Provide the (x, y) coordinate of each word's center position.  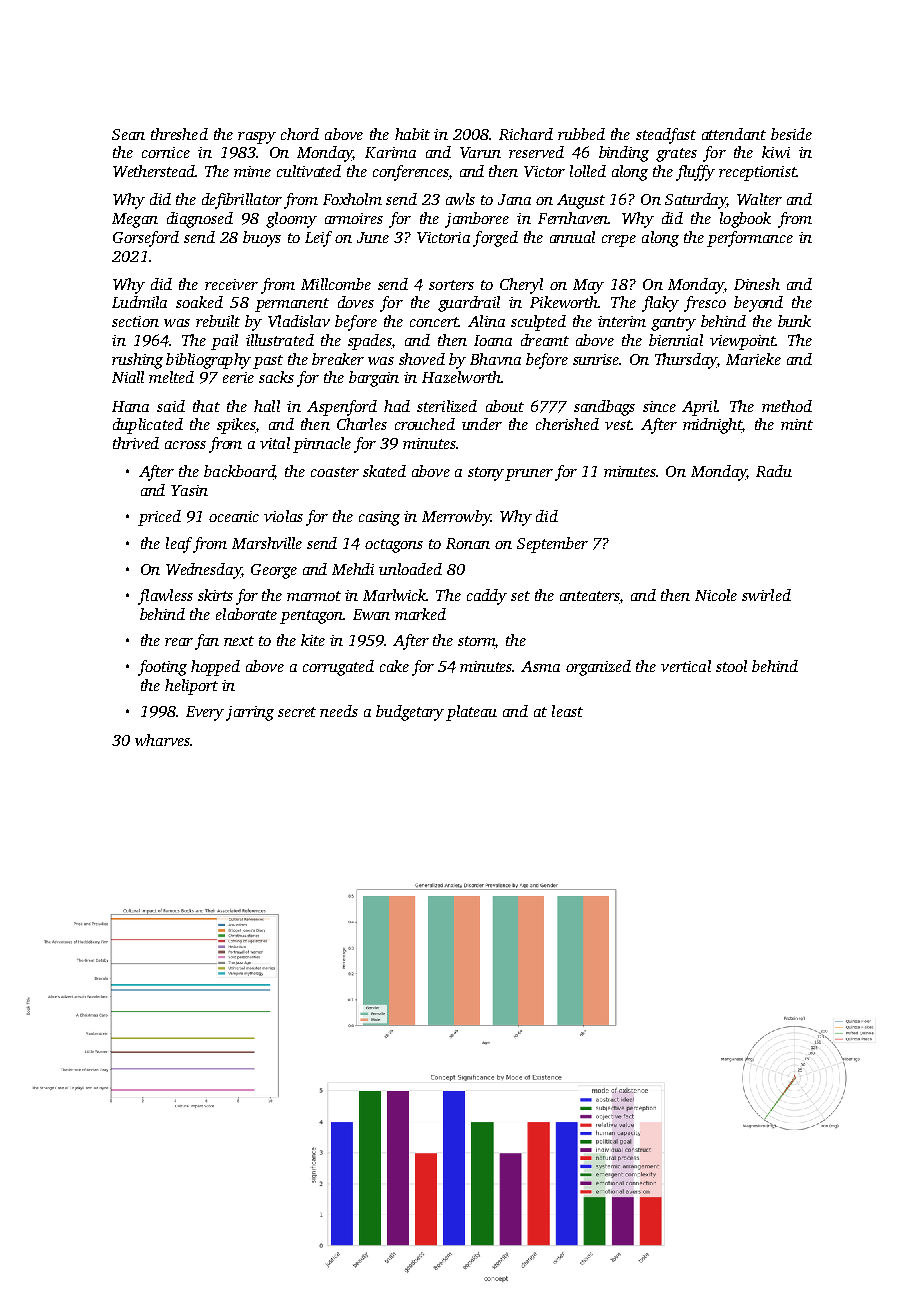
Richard (526, 134)
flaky (660, 304)
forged (495, 239)
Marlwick (395, 595)
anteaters (590, 597)
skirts (215, 595)
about (505, 406)
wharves (162, 740)
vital (275, 443)
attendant (734, 134)
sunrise (596, 359)
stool (731, 666)
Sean (128, 134)
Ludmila (139, 302)
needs (339, 711)
